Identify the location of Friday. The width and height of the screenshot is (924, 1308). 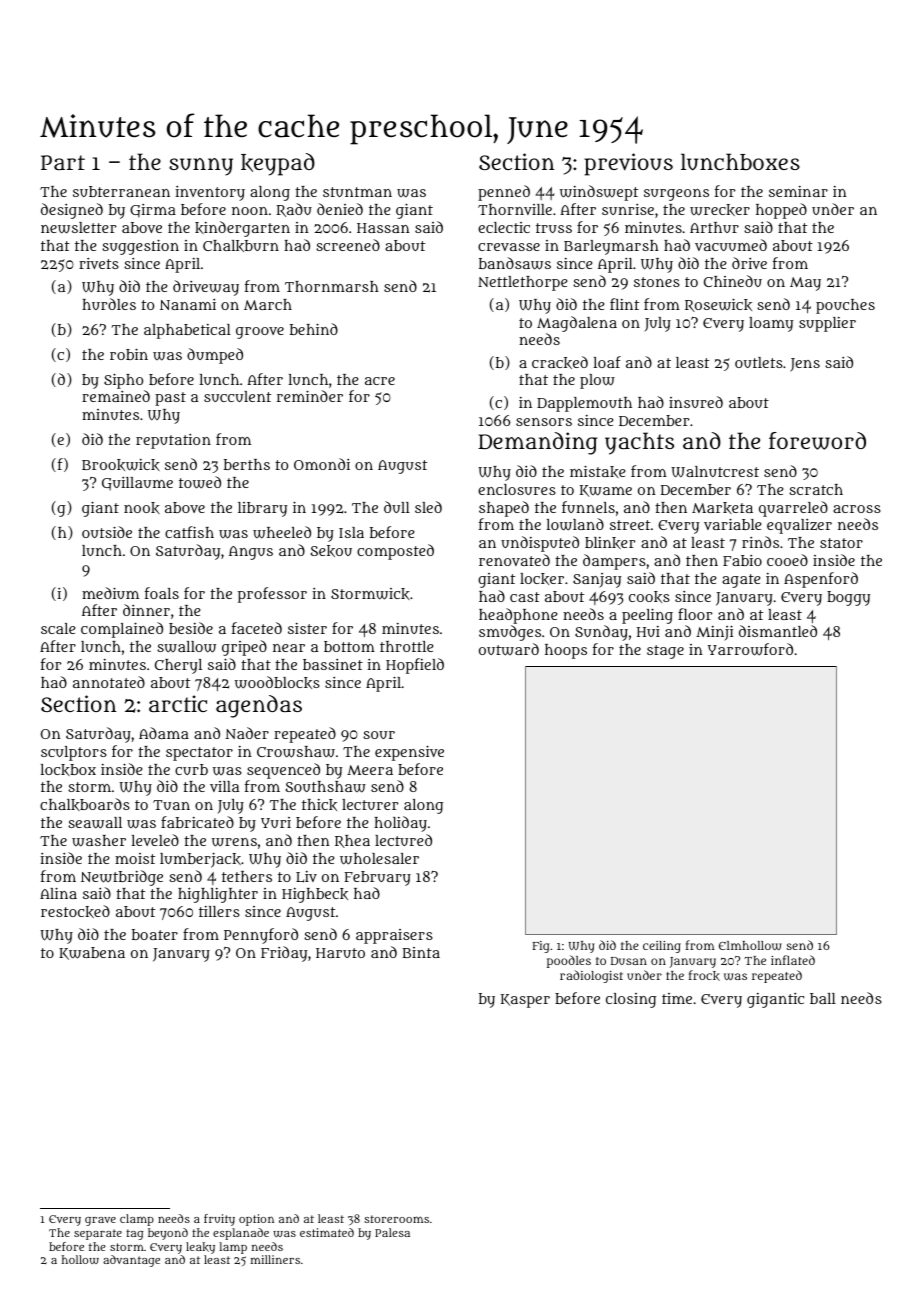
(284, 954).
